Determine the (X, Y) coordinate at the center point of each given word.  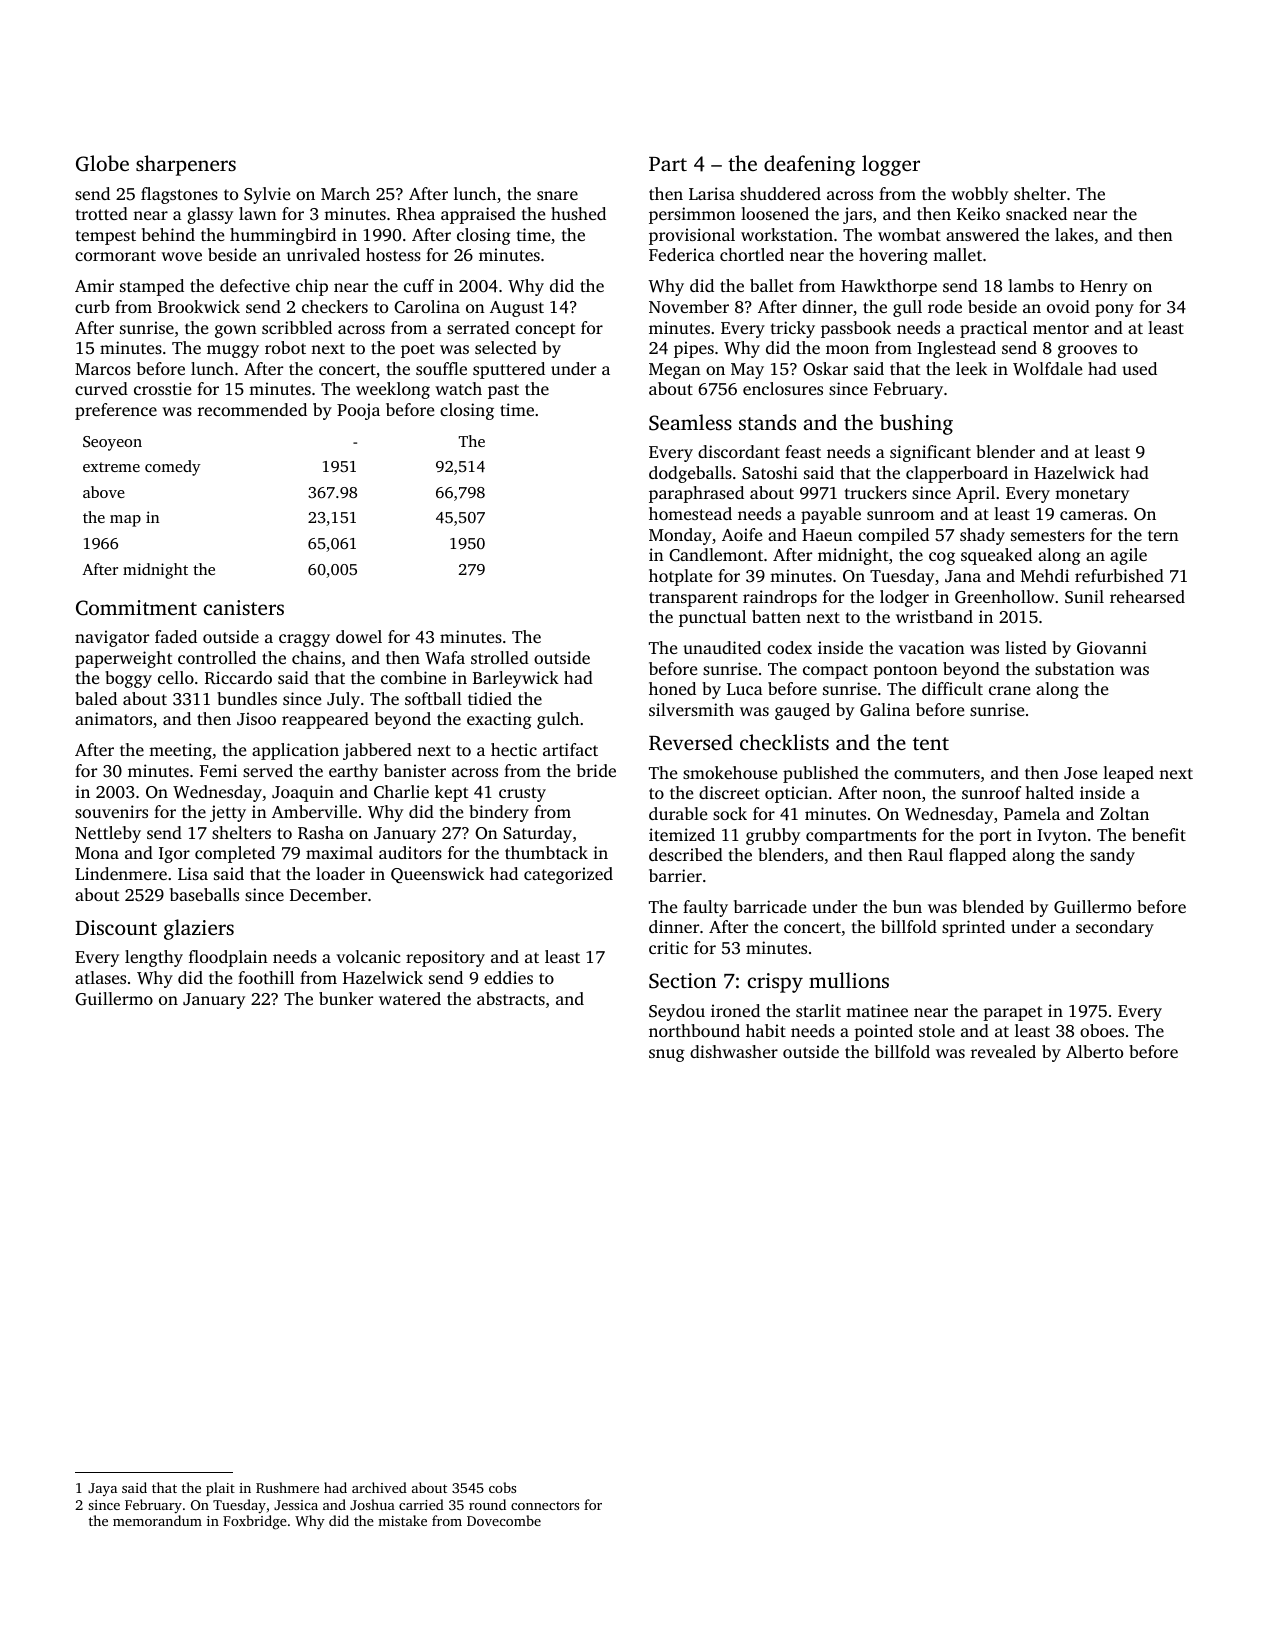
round (487, 1504)
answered (982, 234)
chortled (752, 254)
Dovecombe (504, 1520)
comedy (173, 468)
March (345, 193)
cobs (502, 1487)
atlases (100, 977)
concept (545, 330)
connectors (545, 1505)
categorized (568, 875)
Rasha (321, 833)
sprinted (973, 928)
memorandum (157, 1520)
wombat (909, 234)
